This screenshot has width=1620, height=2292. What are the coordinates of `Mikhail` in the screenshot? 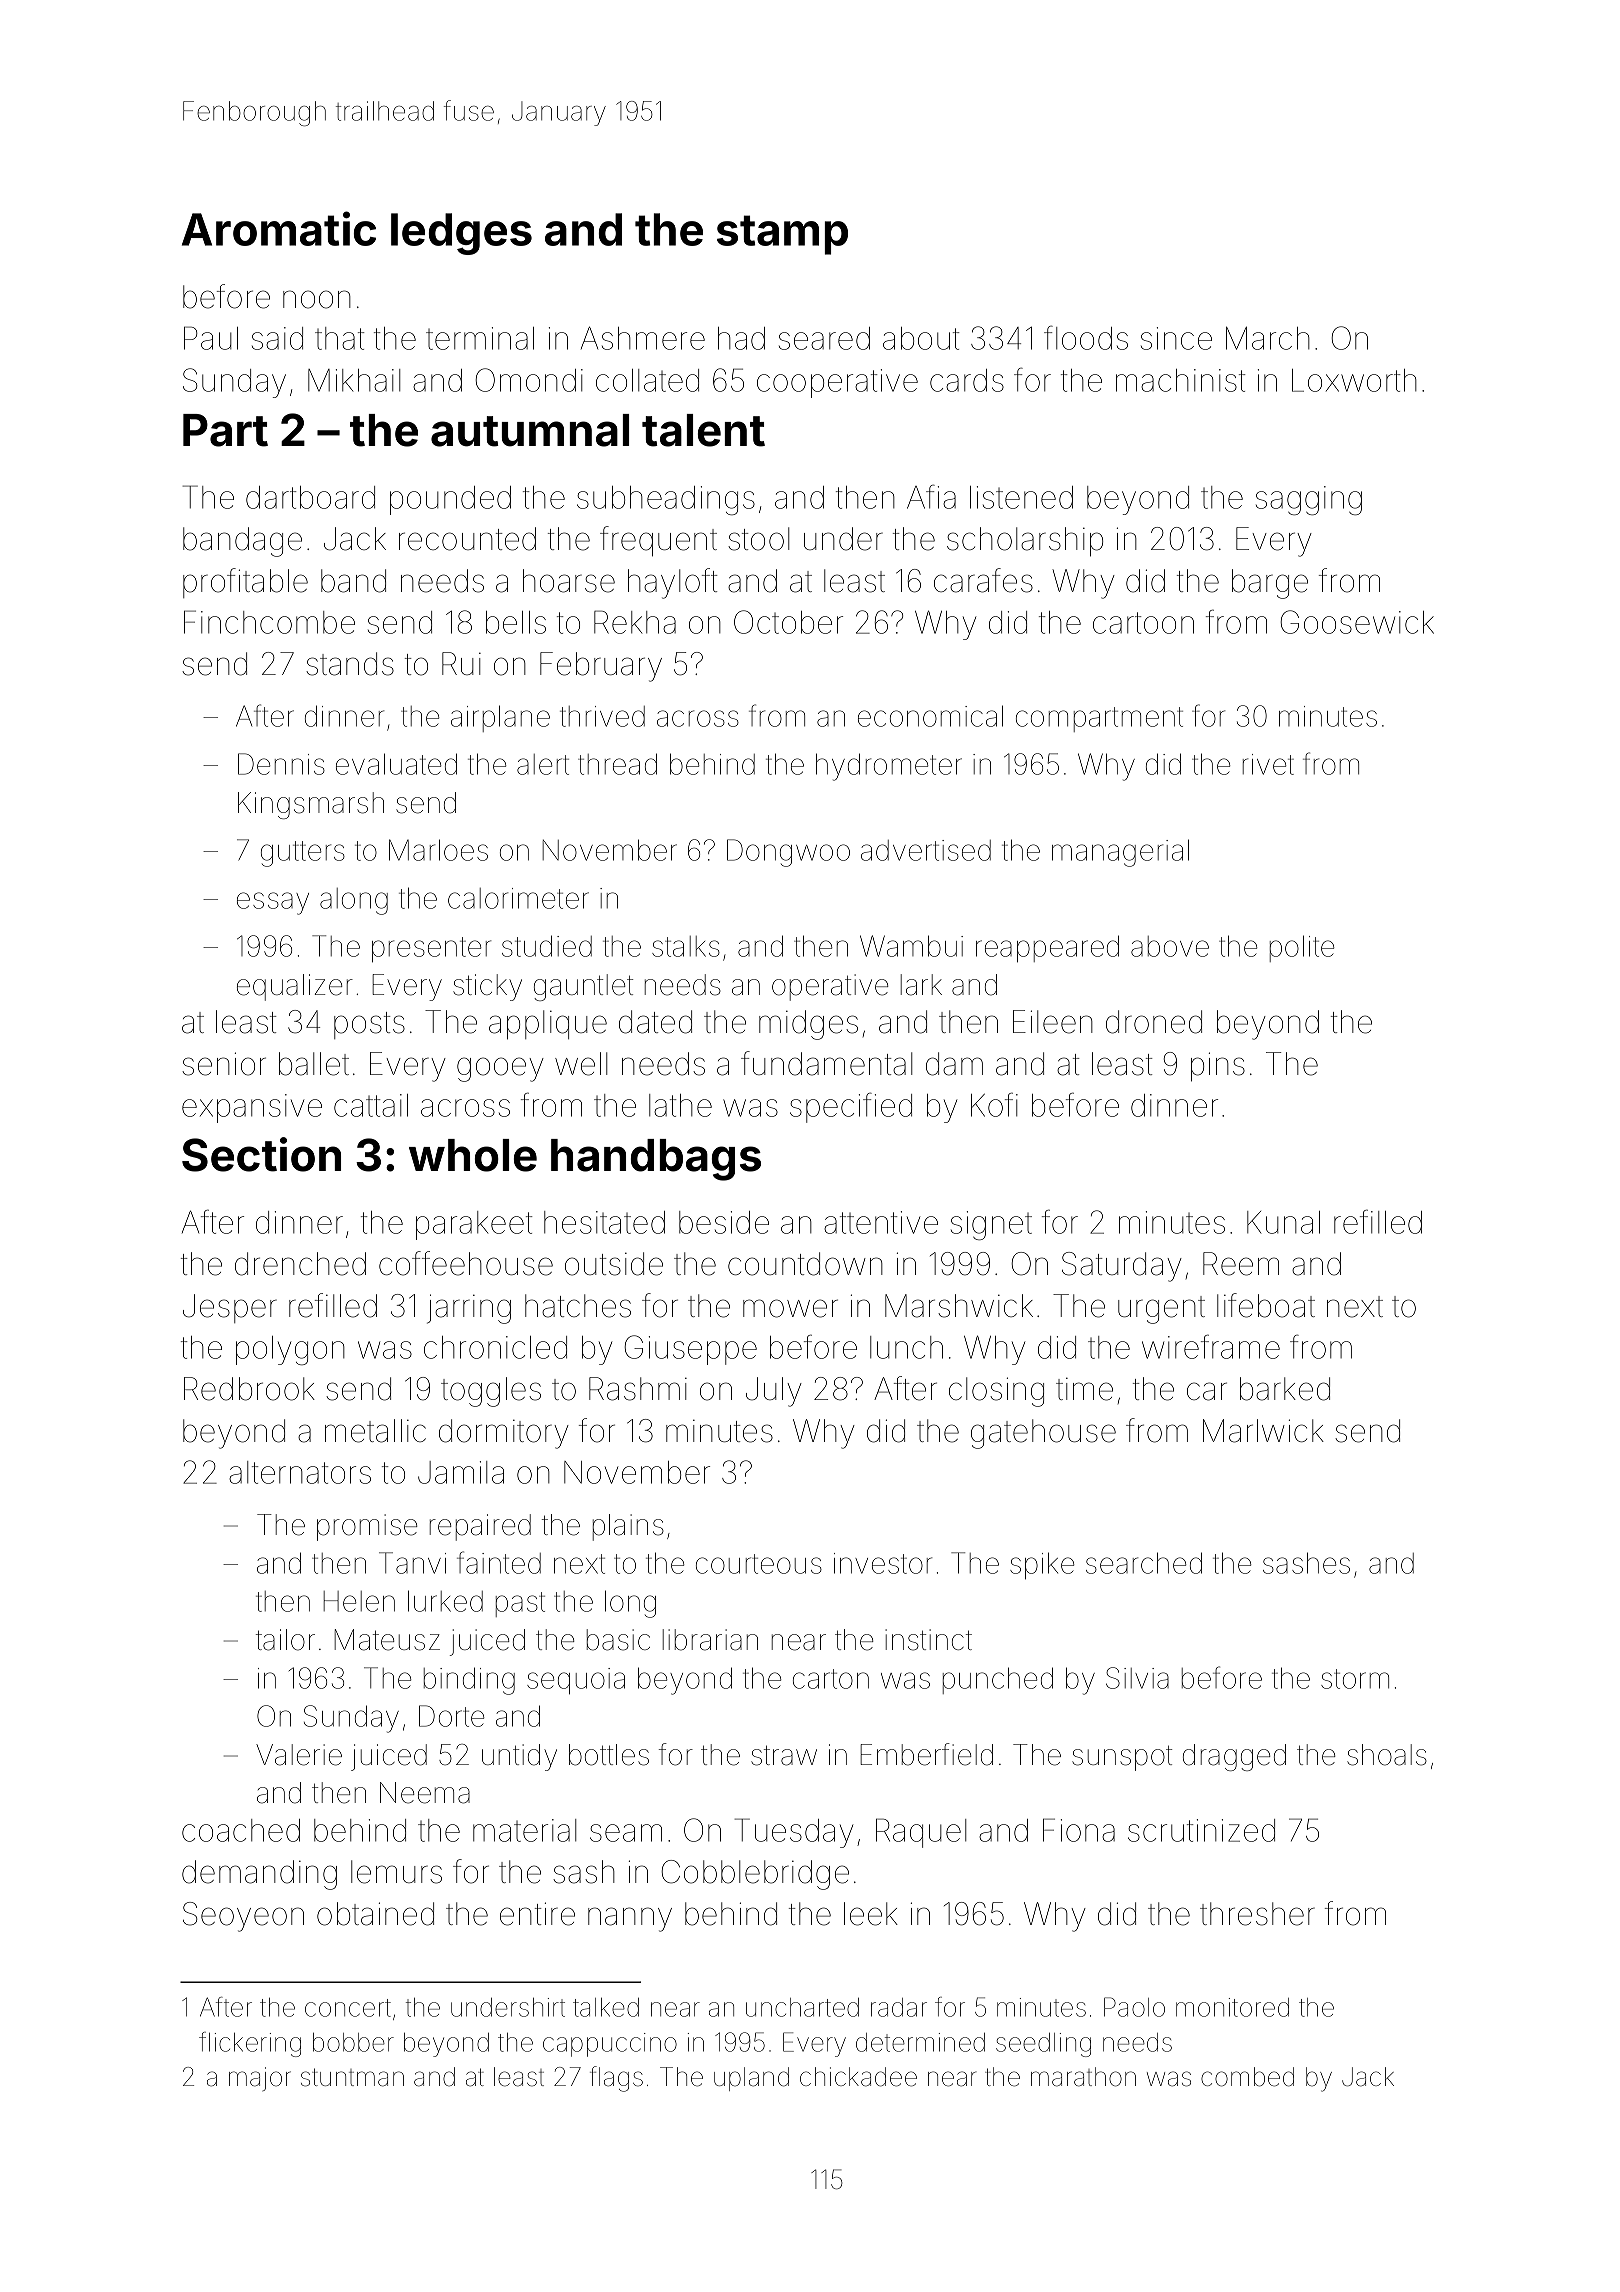 It's located at (354, 380).
